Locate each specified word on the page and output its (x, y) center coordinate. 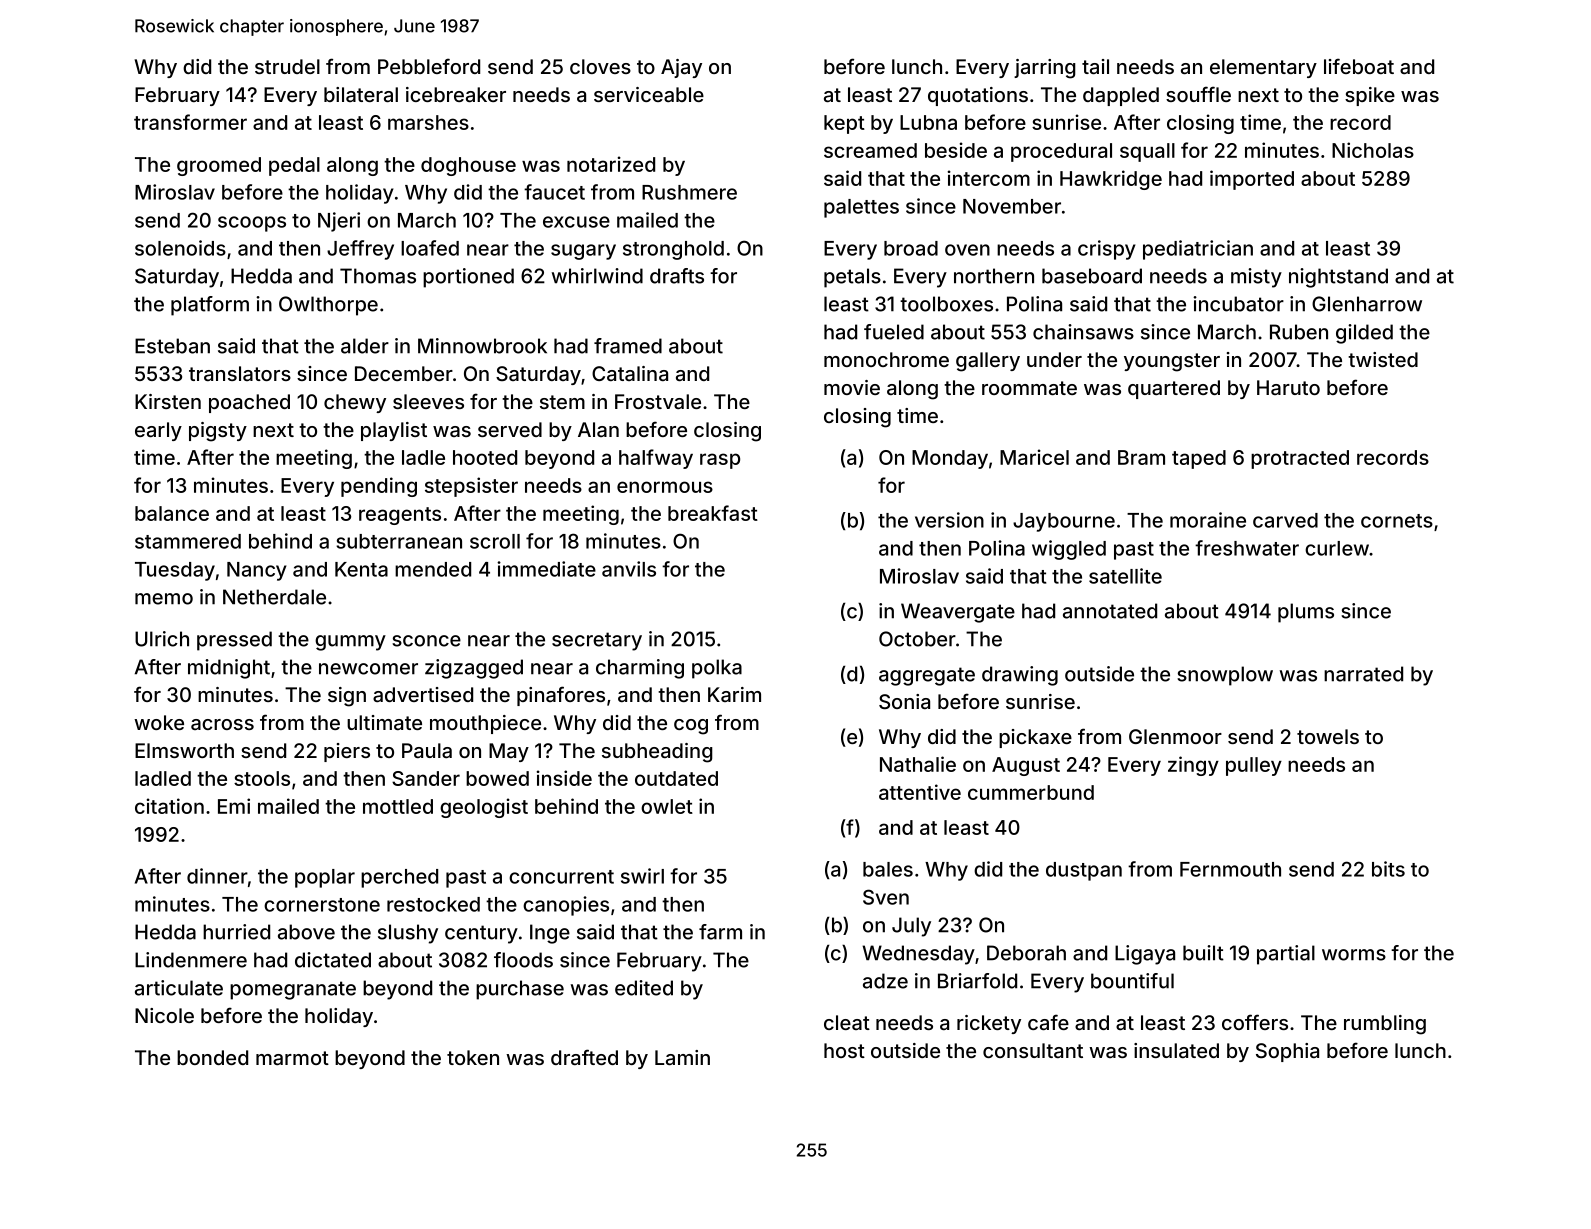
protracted (1300, 459)
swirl (642, 876)
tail (1095, 66)
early (158, 431)
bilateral (361, 94)
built (1203, 953)
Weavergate (958, 613)
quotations (978, 96)
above (306, 932)
